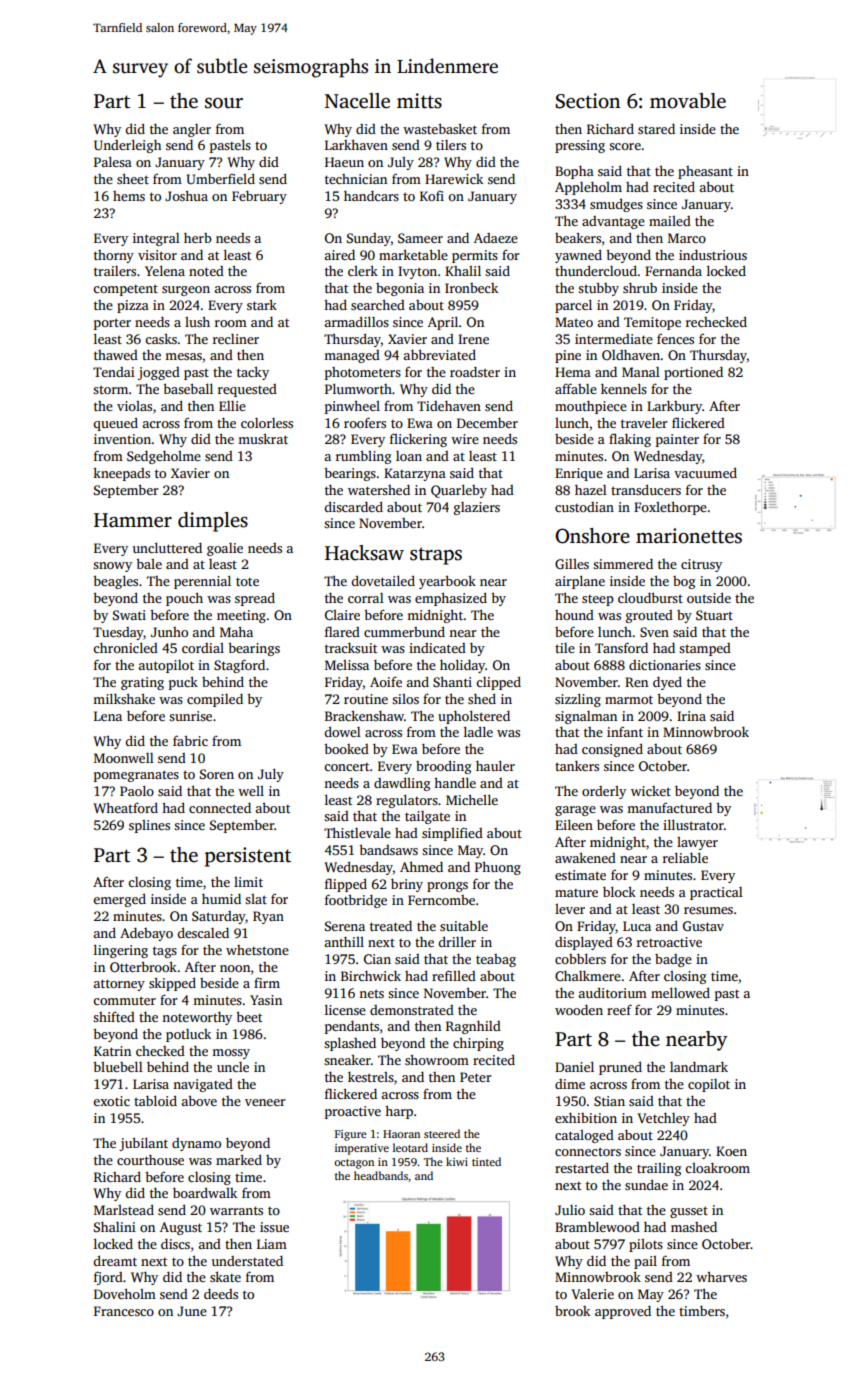 The image size is (849, 1400). What do you see at coordinates (420, 238) in the screenshot?
I see `Sameer` at bounding box center [420, 238].
